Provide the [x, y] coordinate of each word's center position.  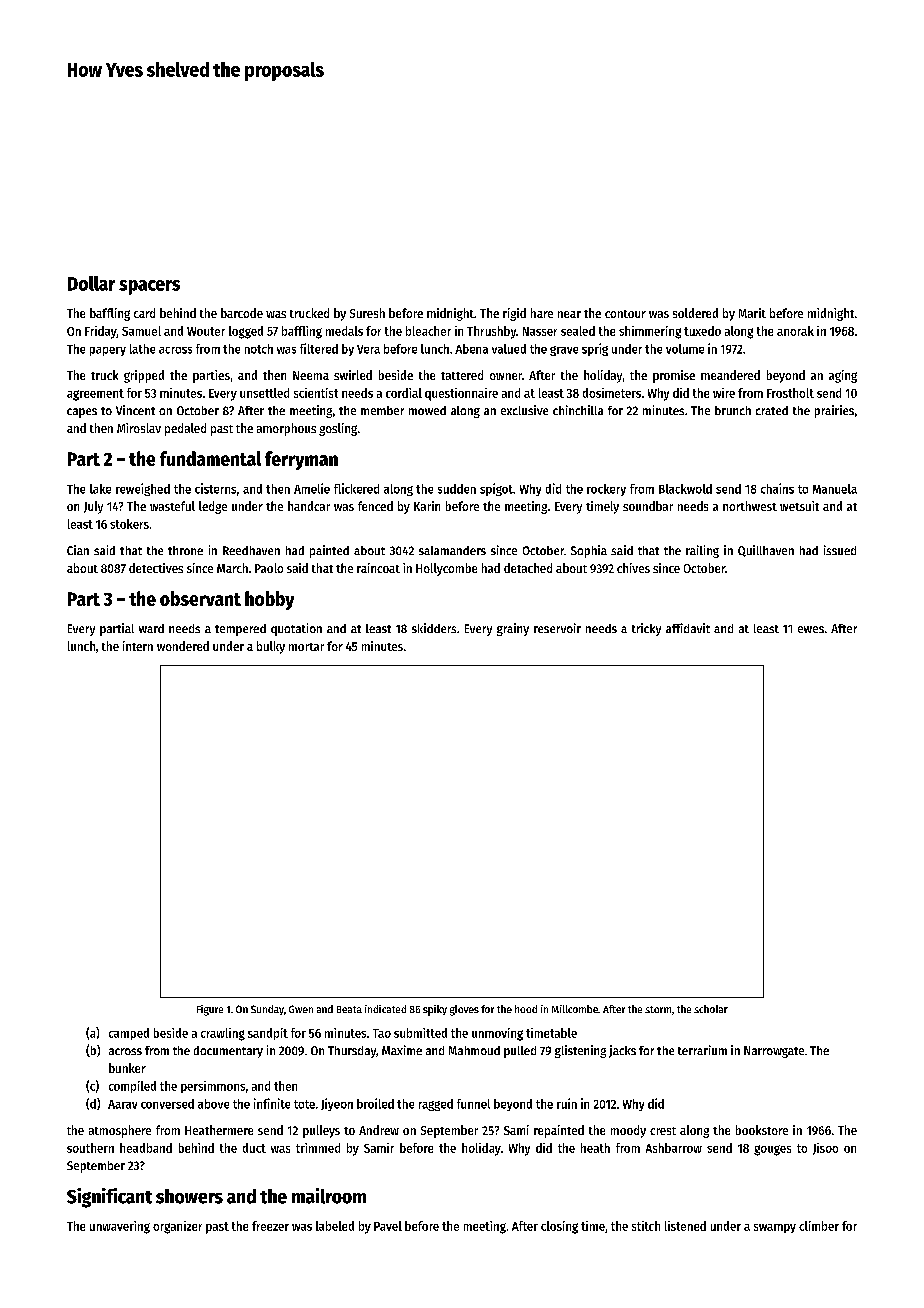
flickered [356, 488]
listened [685, 1226]
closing [559, 1227]
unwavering [120, 1227]
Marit [752, 313]
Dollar [91, 283]
